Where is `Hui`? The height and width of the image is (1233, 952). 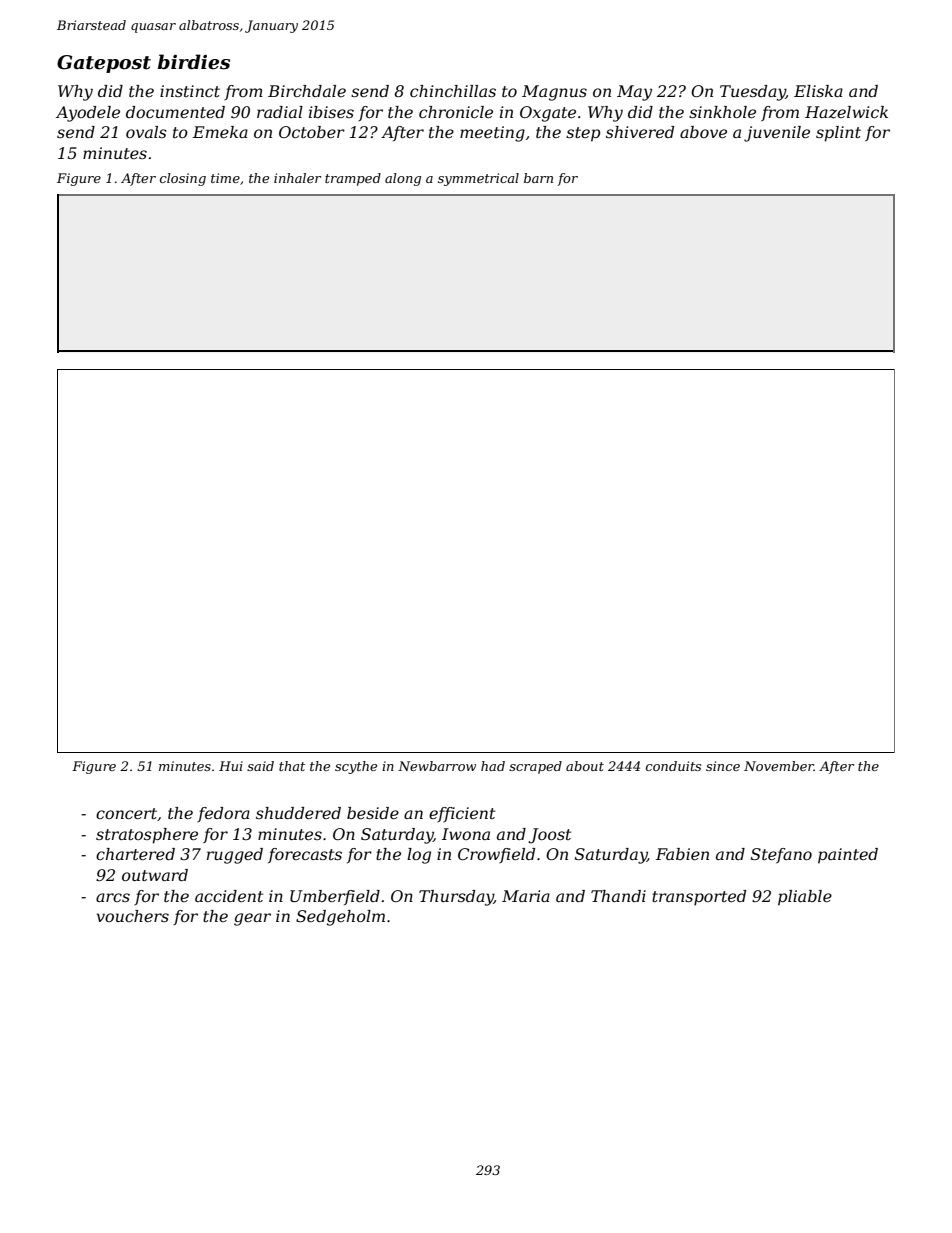
Hui is located at coordinates (231, 766).
